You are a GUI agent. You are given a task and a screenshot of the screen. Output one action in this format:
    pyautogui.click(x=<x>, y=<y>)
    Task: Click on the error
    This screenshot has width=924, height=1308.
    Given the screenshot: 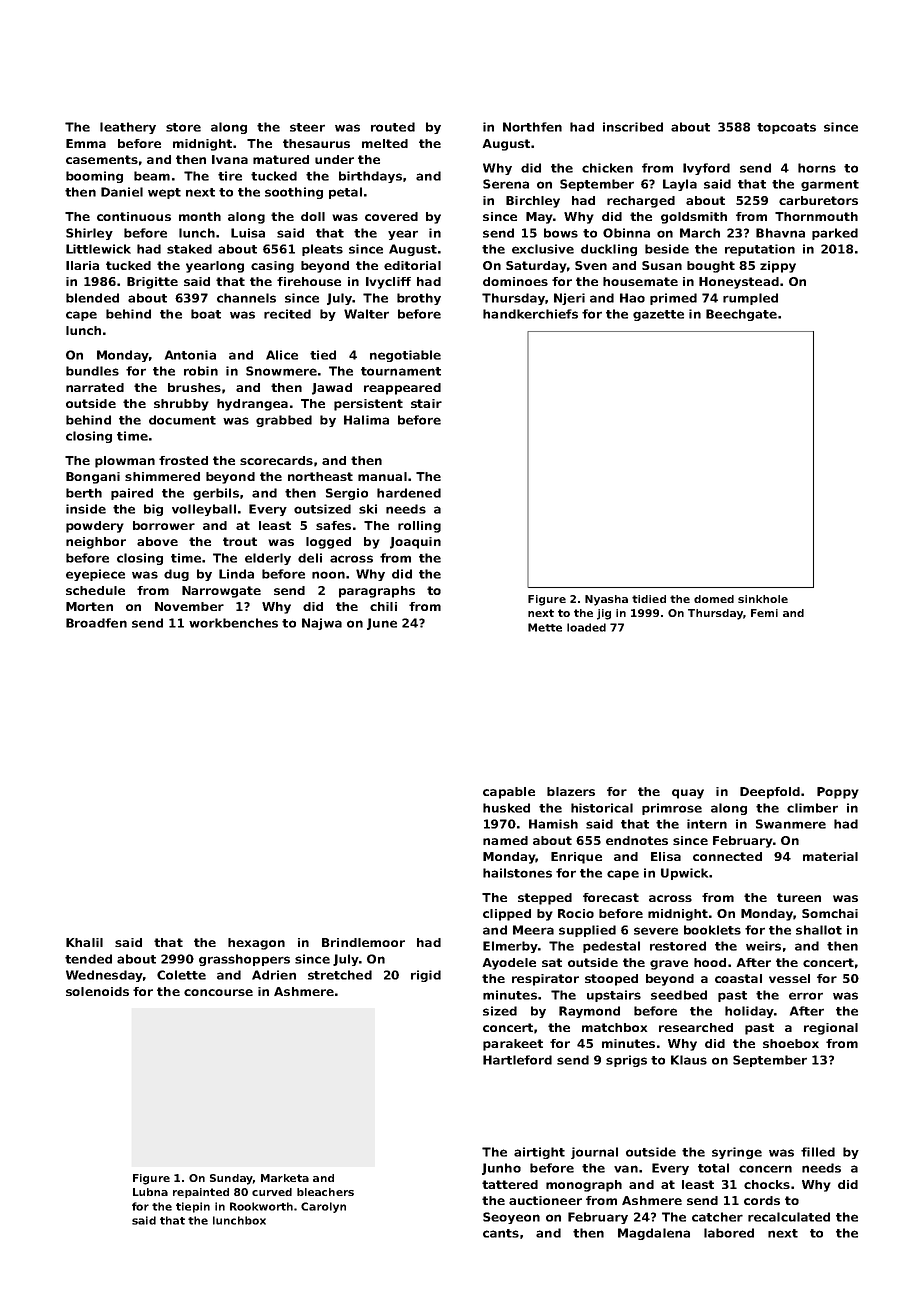 What is the action you would take?
    pyautogui.click(x=806, y=996)
